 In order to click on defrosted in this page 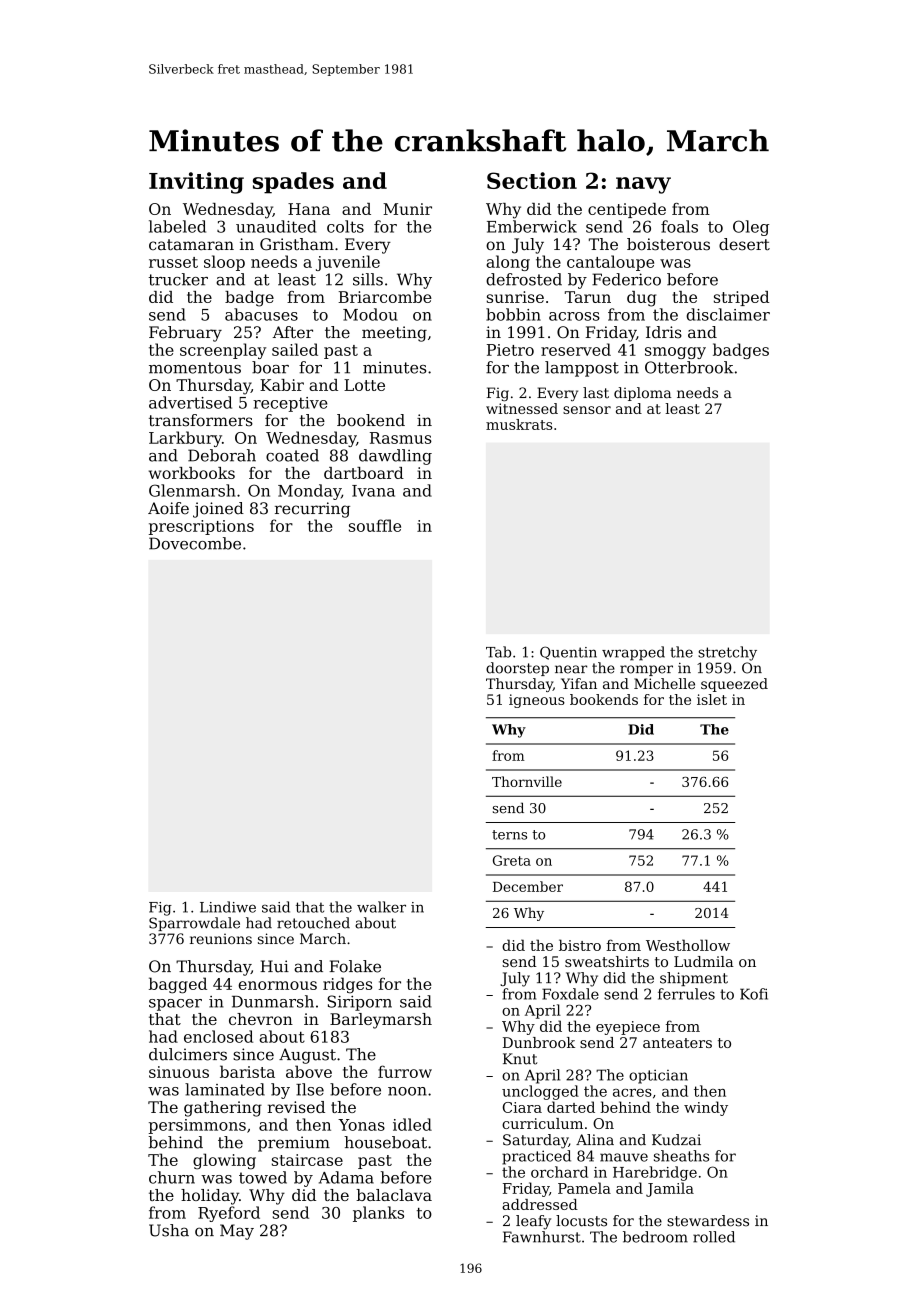, I will do `click(524, 279)`.
